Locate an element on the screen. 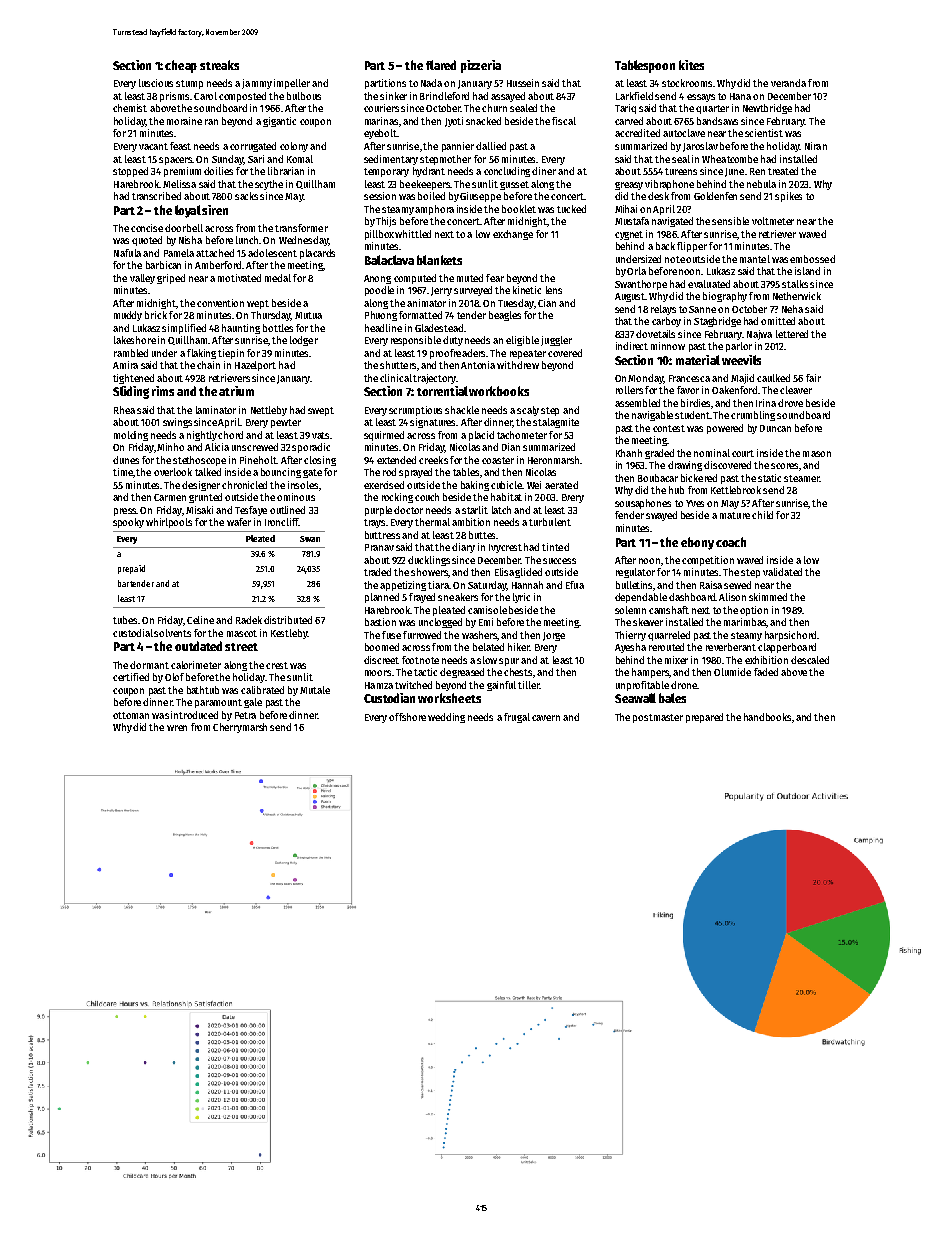 The image size is (952, 1233). kites is located at coordinates (691, 65).
